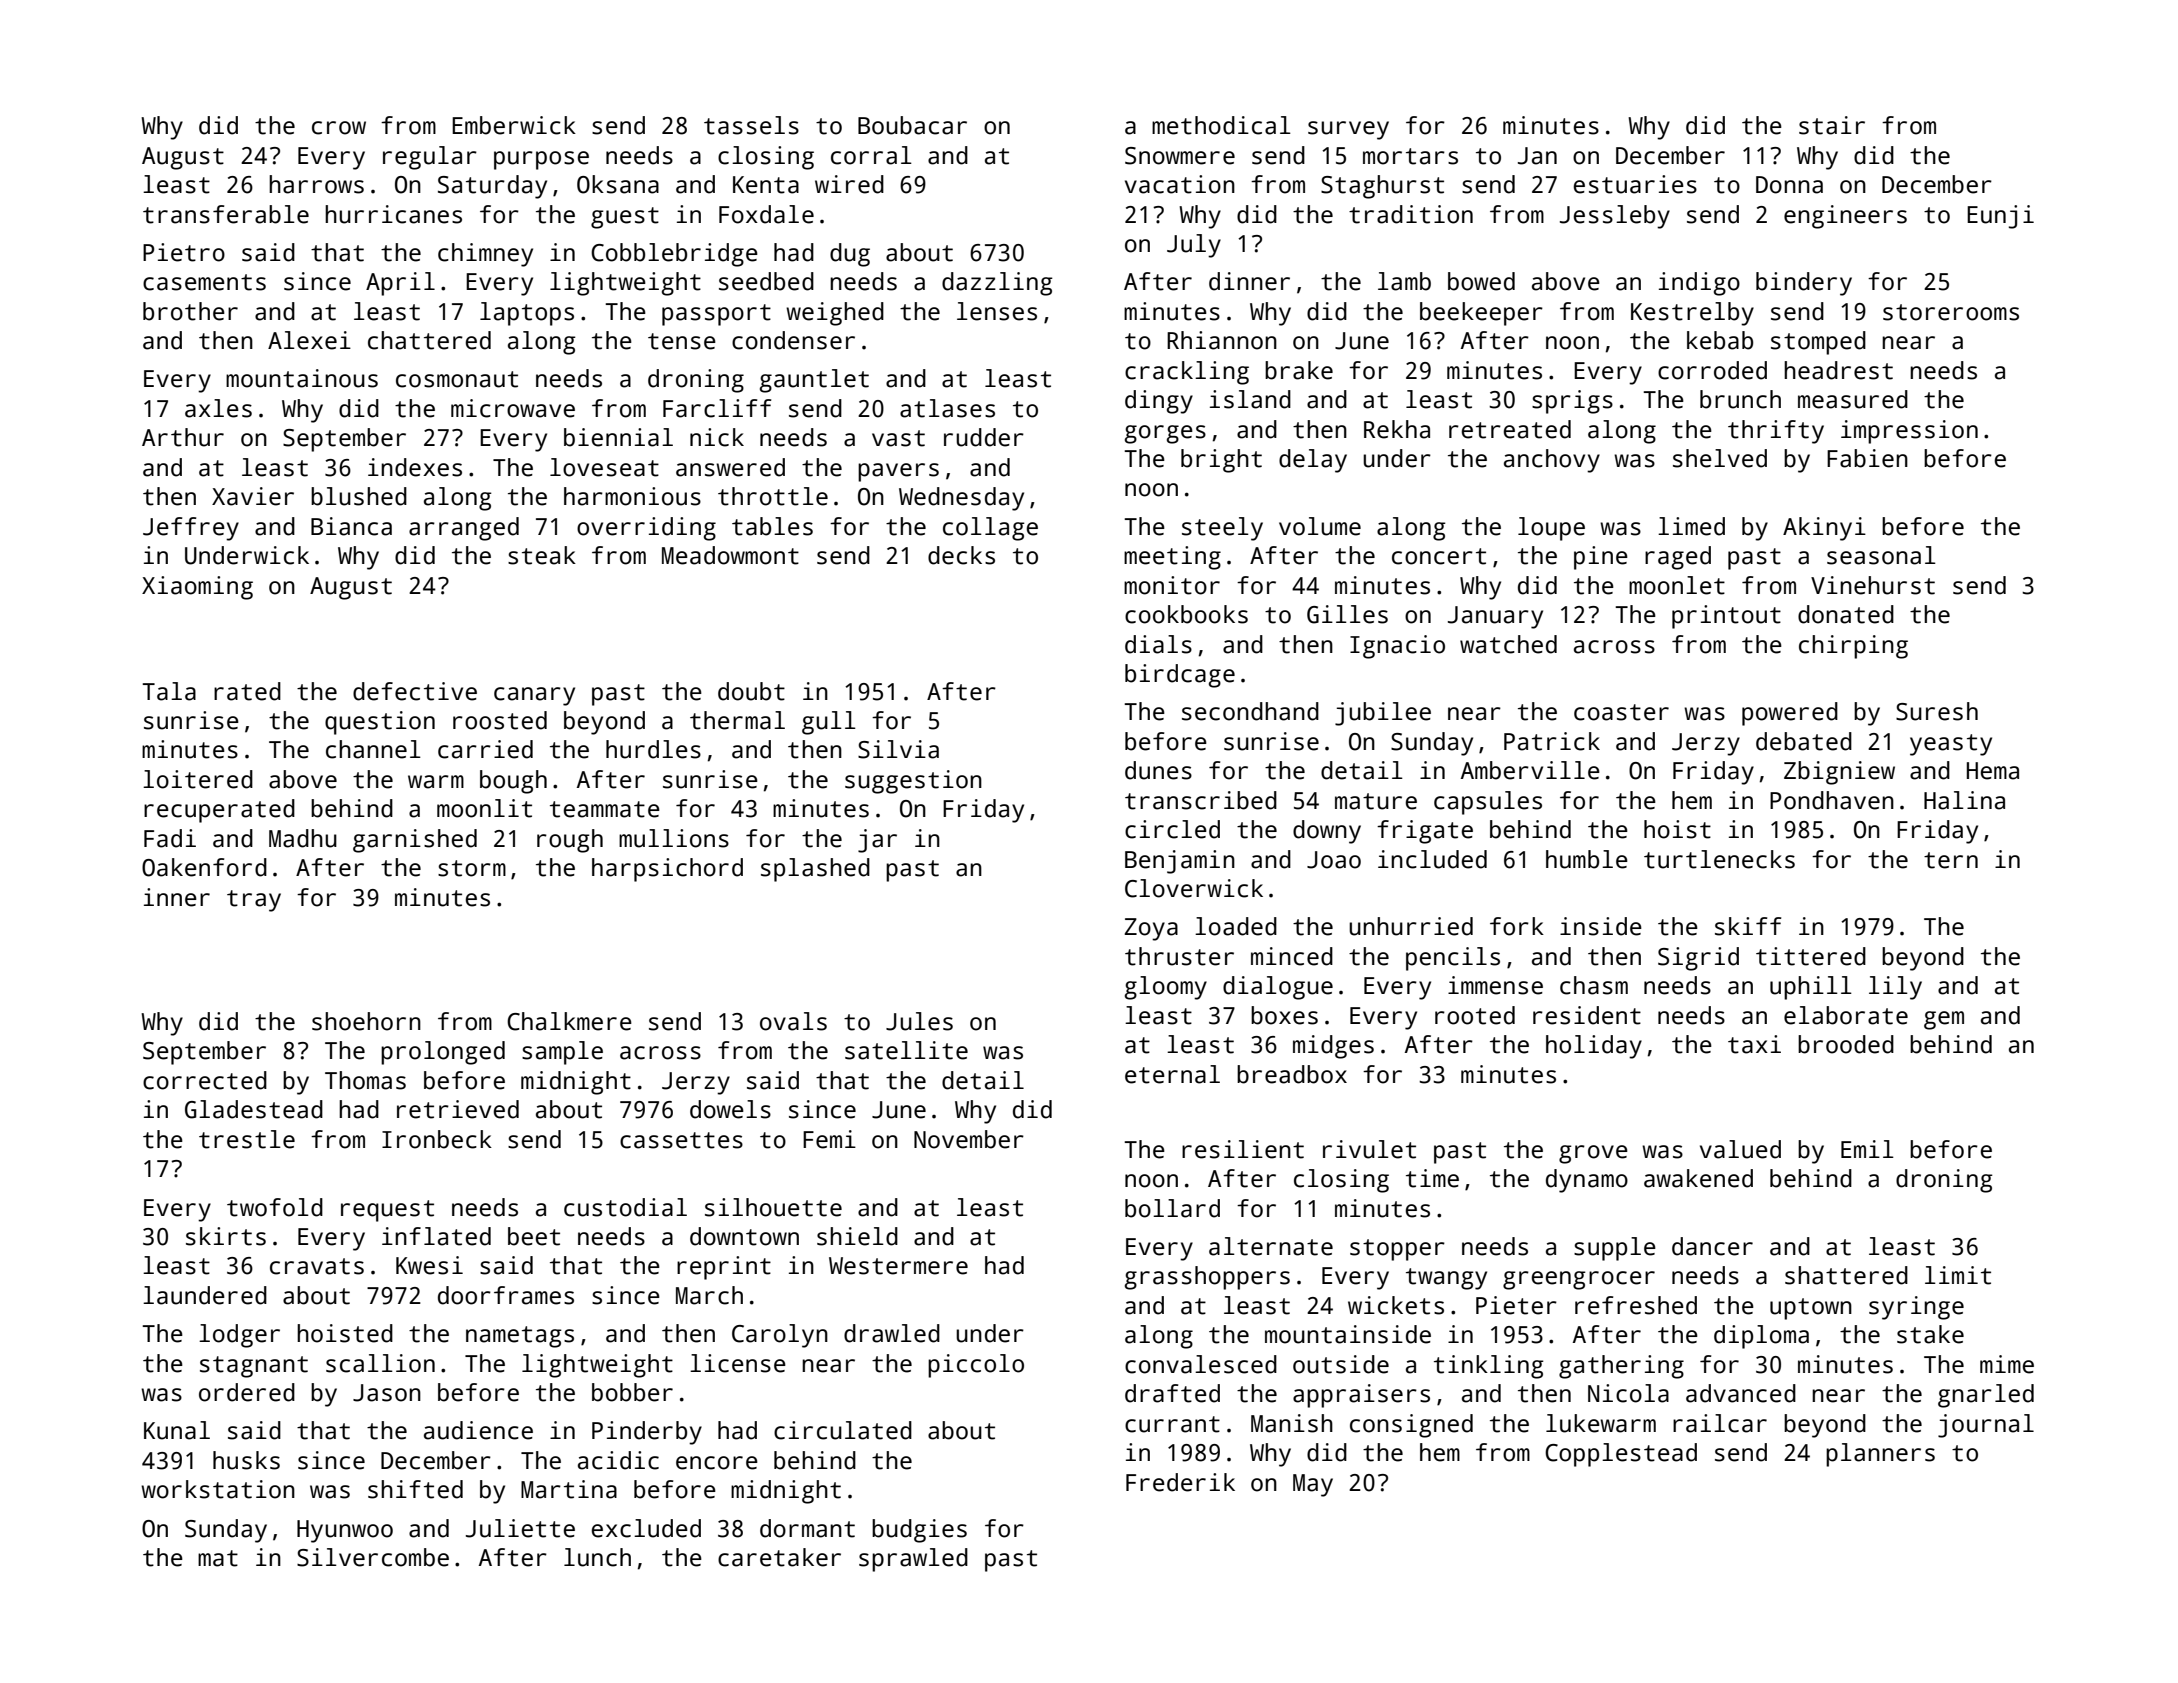 The width and height of the image is (2178, 1683). I want to click on Juliette, so click(520, 1528).
